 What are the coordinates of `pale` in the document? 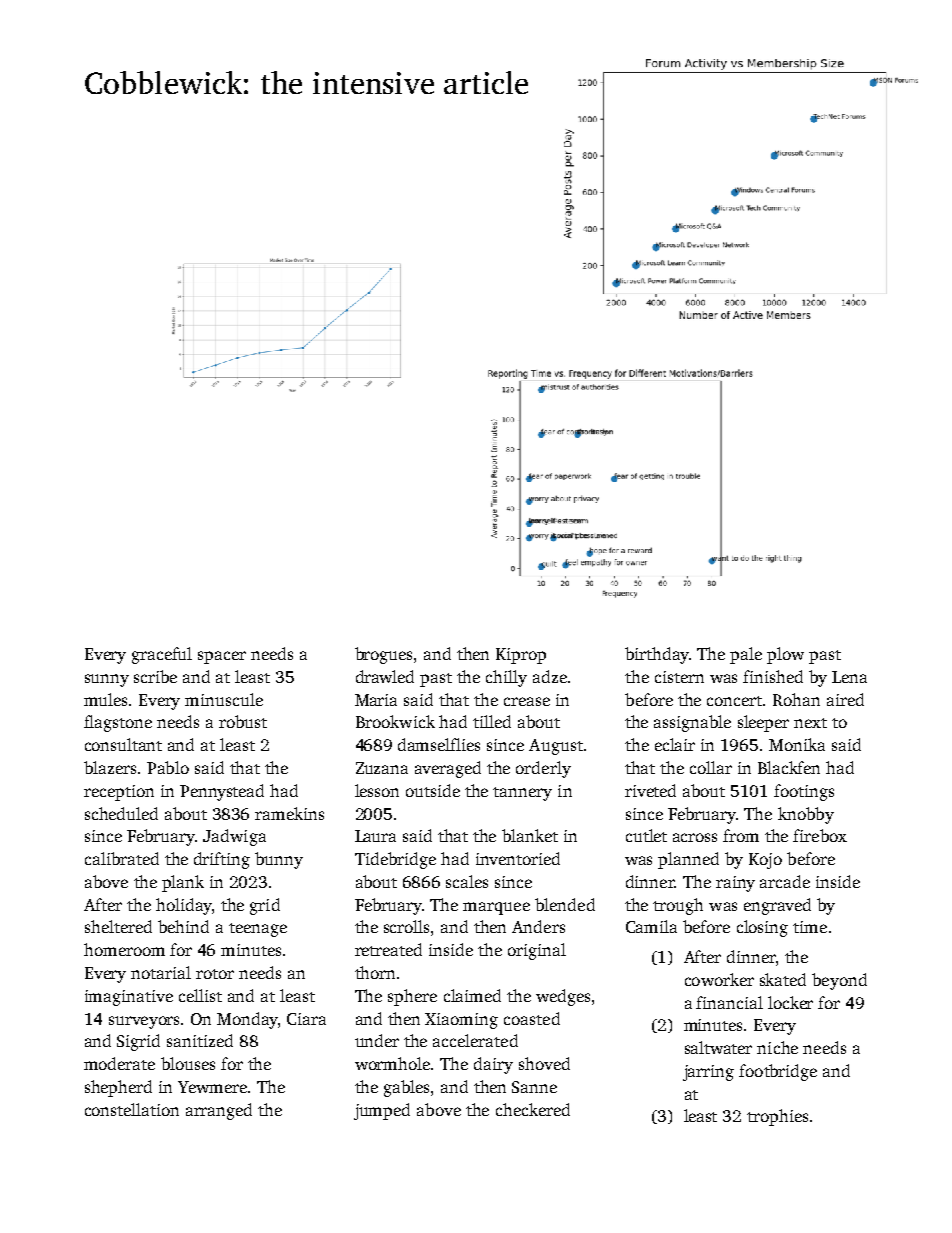 It's located at (746, 655).
